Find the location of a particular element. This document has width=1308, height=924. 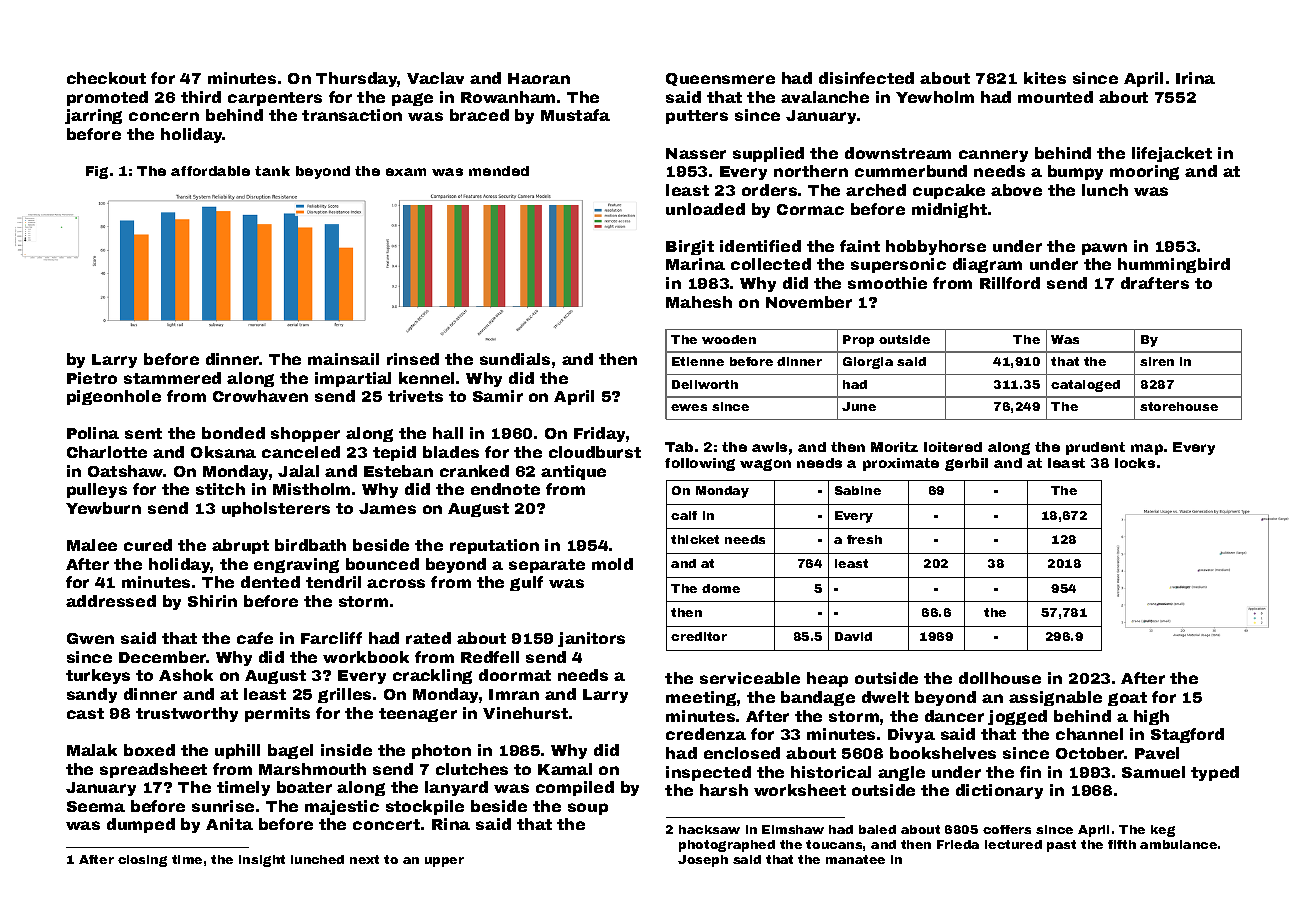

rinsed is located at coordinates (413, 359).
